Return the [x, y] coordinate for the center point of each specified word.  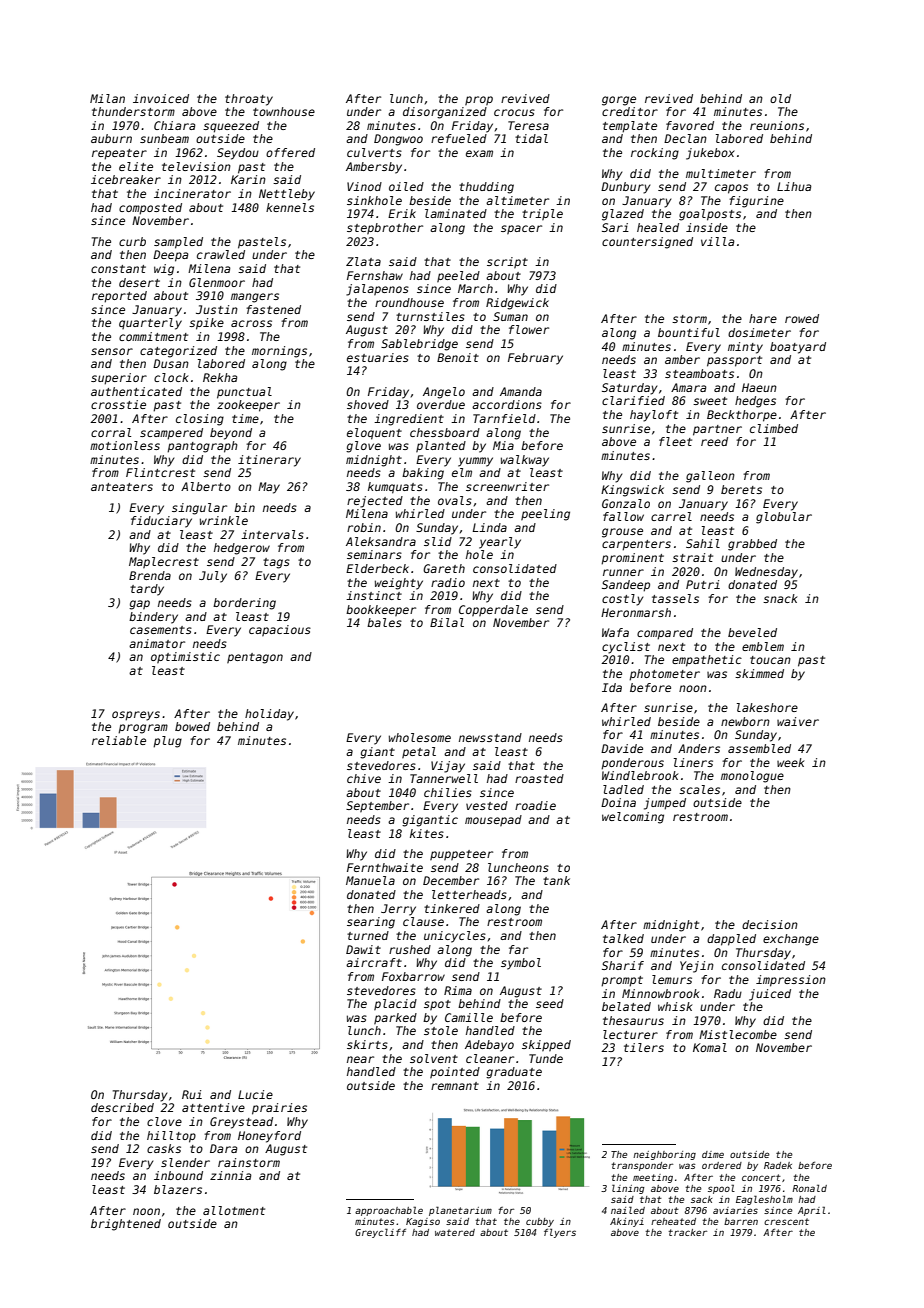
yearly [500, 543]
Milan [107, 98]
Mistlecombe [738, 1034]
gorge [619, 101]
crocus [514, 112]
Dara [223, 1148]
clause [423, 921]
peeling [545, 515]
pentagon [255, 658]
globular [784, 518]
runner [623, 572]
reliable [119, 740]
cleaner [490, 1058]
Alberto [206, 486]
